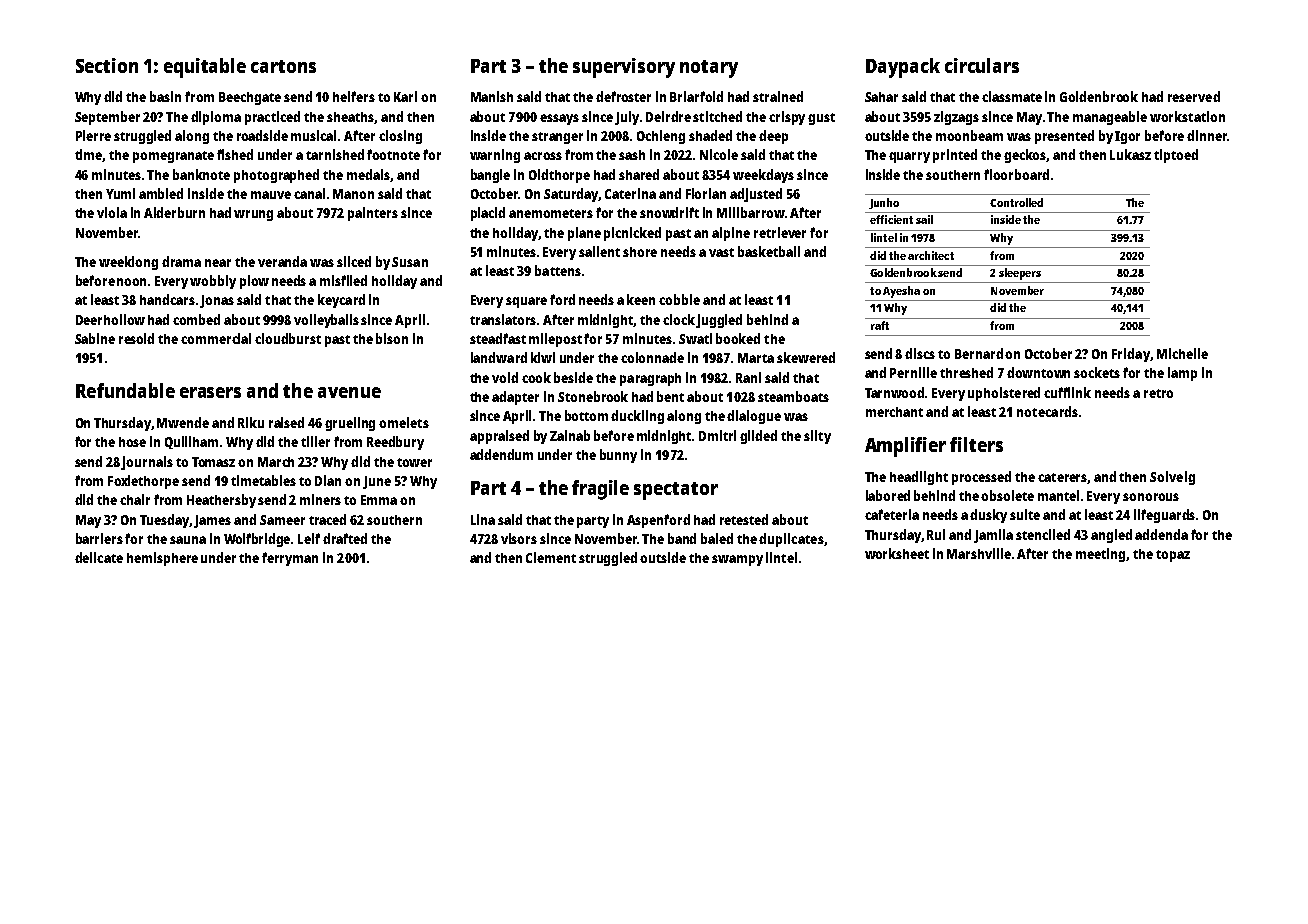  I want to click on swampy, so click(737, 560).
